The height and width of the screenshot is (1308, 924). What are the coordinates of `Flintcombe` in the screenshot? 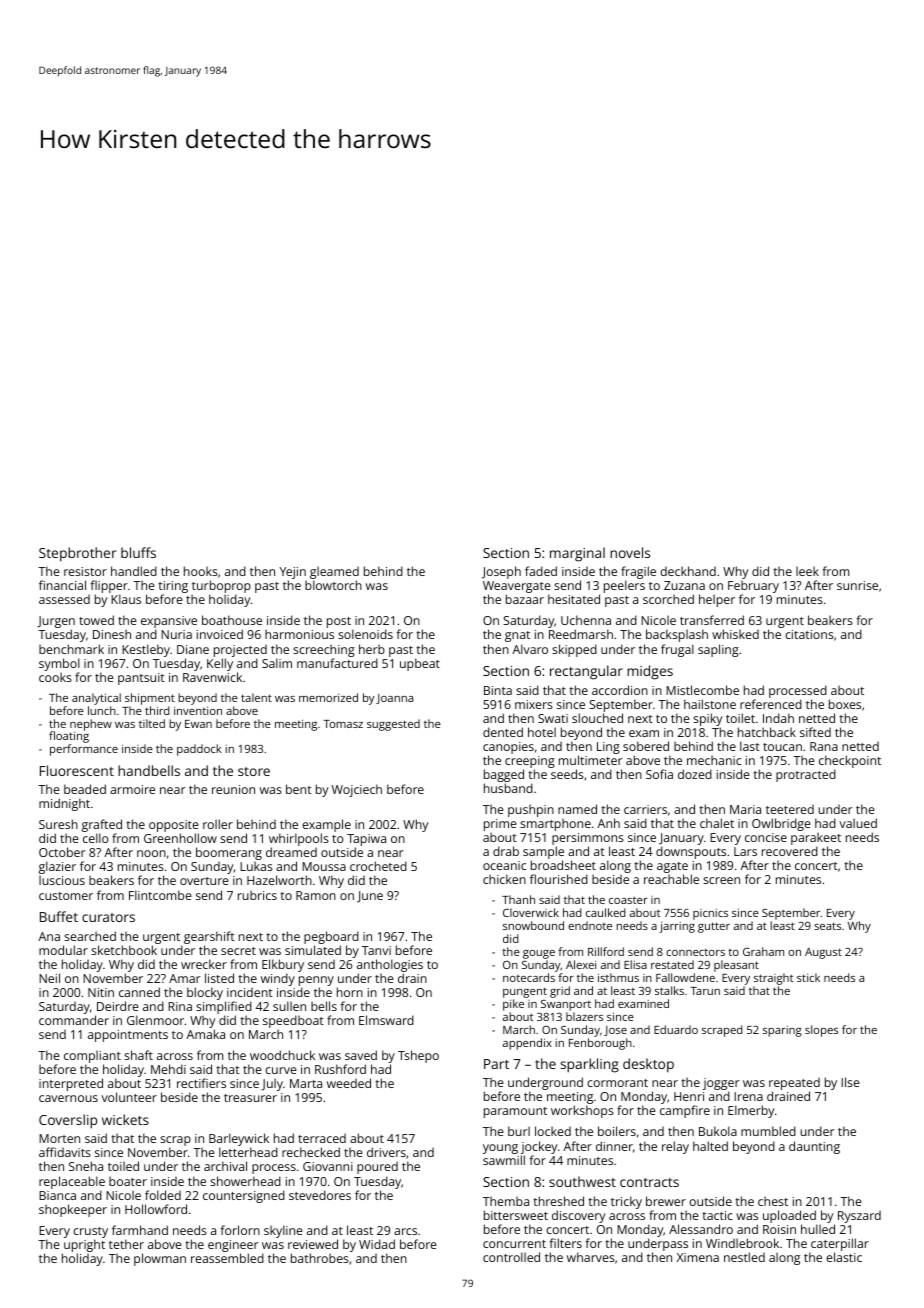 It's located at (160, 895).
